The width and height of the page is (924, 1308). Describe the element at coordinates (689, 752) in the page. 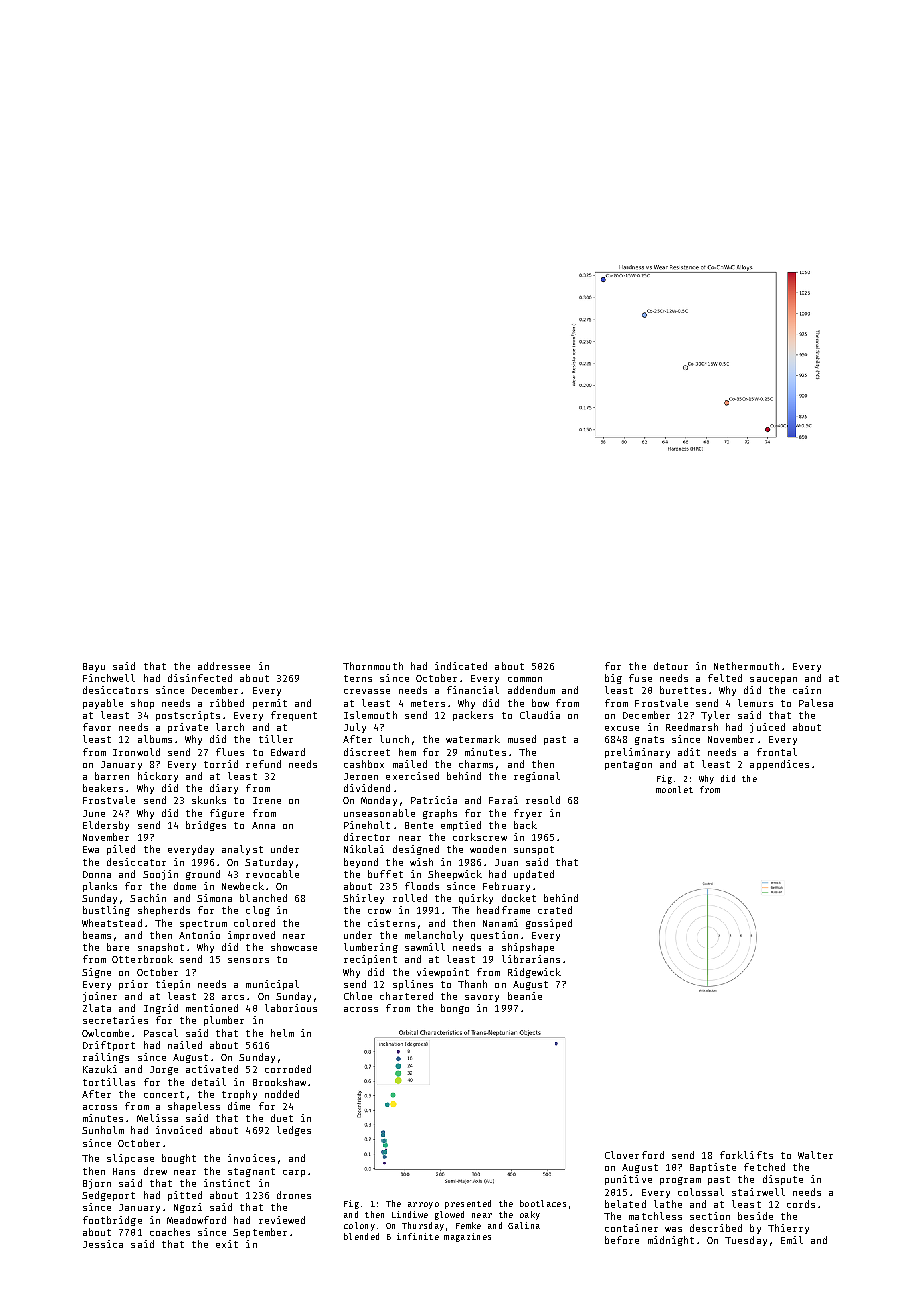

I see `adit` at that location.
